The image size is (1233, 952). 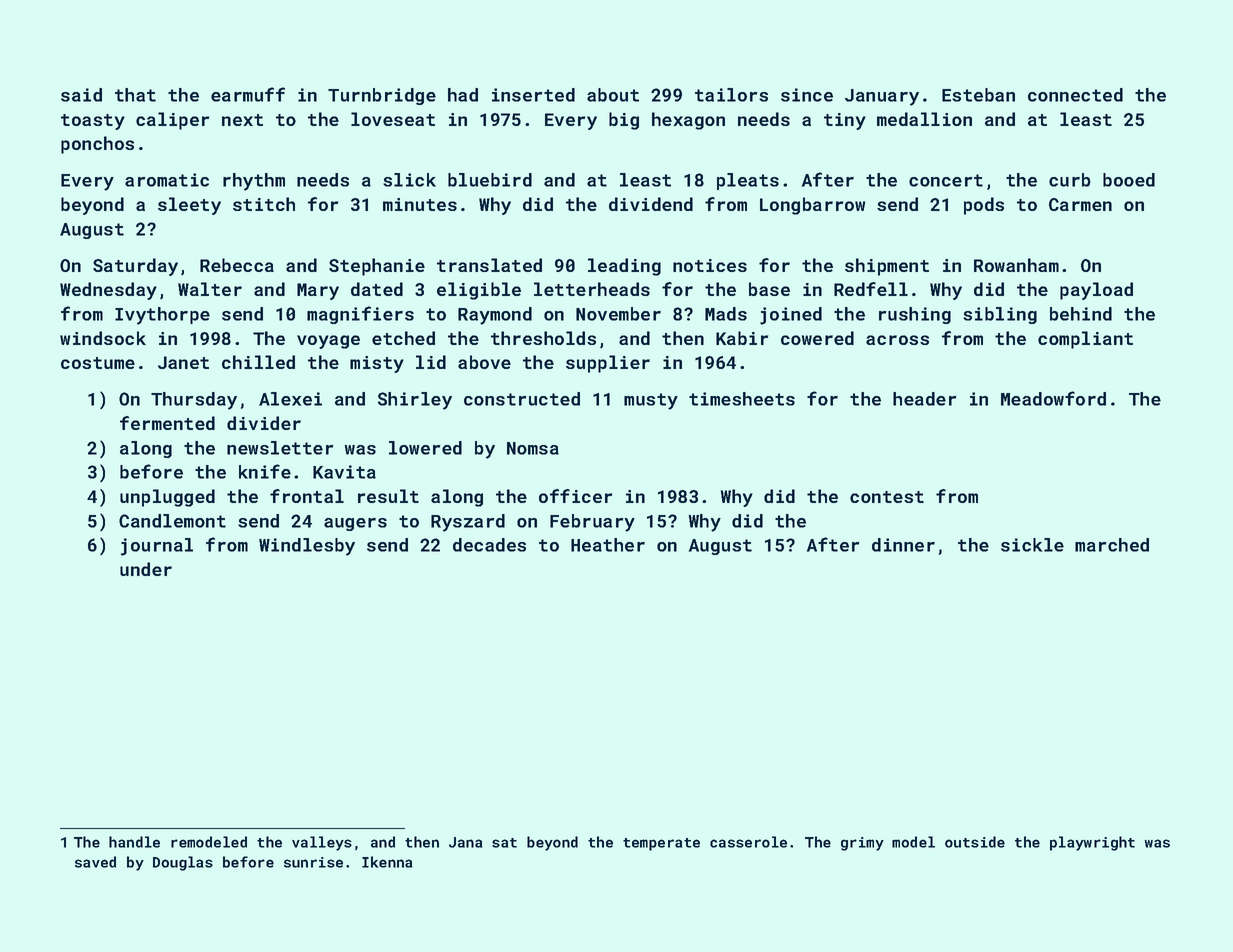 I want to click on grimy, so click(x=862, y=844).
